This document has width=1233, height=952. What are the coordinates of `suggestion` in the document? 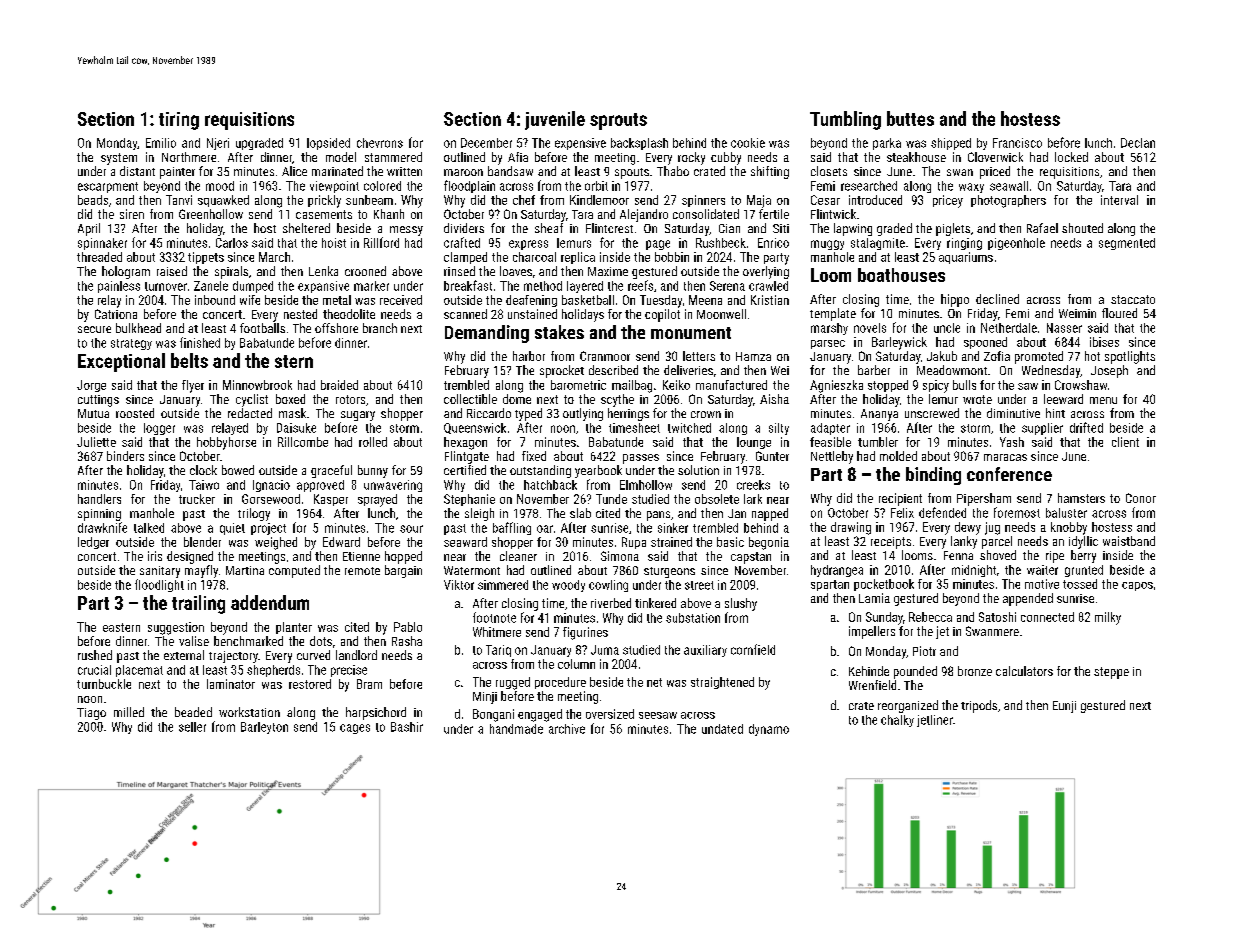 It's located at (176, 628).
